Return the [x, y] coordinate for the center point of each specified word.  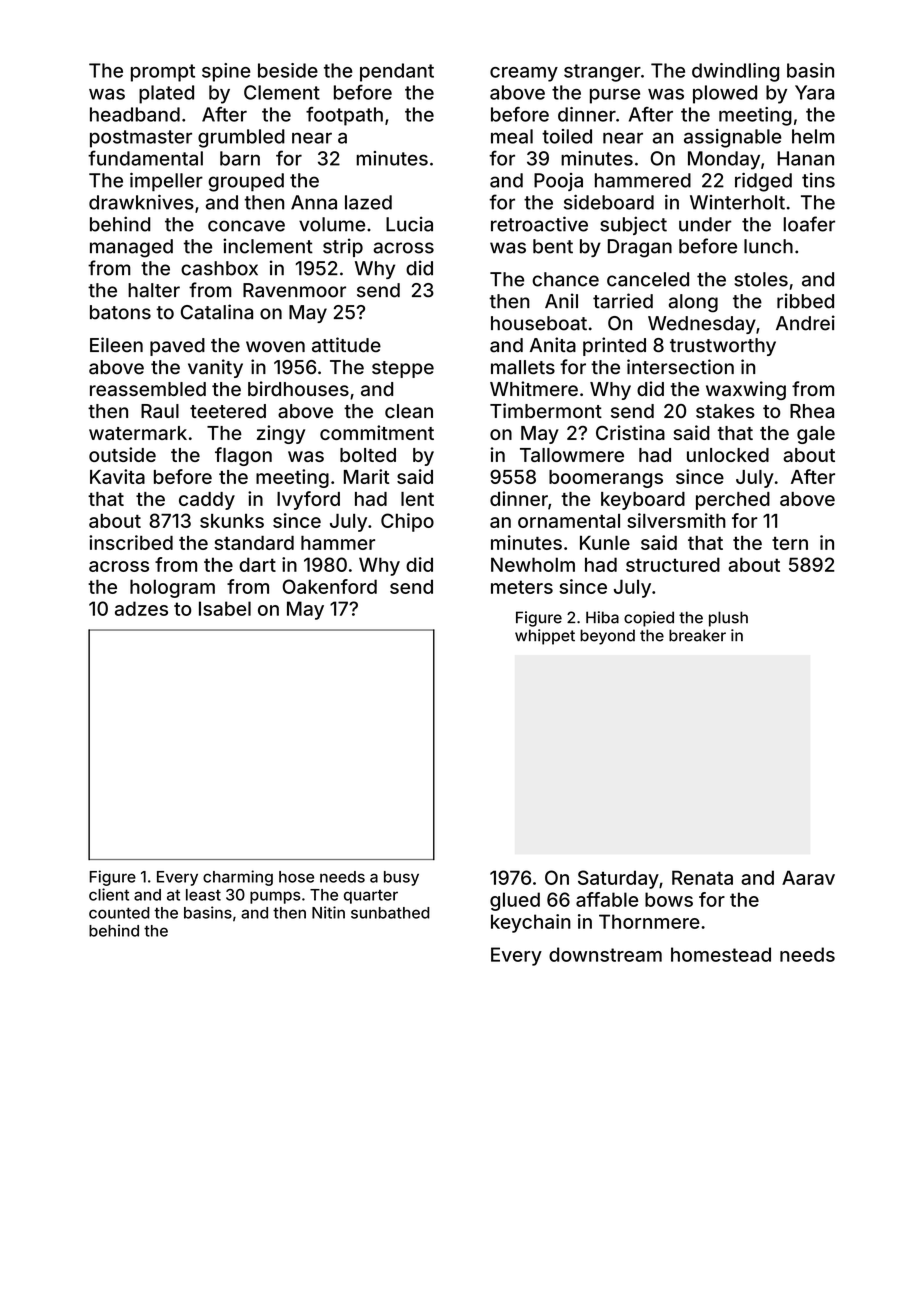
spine [226, 72]
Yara [814, 92]
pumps [275, 897]
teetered [228, 411]
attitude [346, 345]
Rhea [812, 411]
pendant [397, 72]
